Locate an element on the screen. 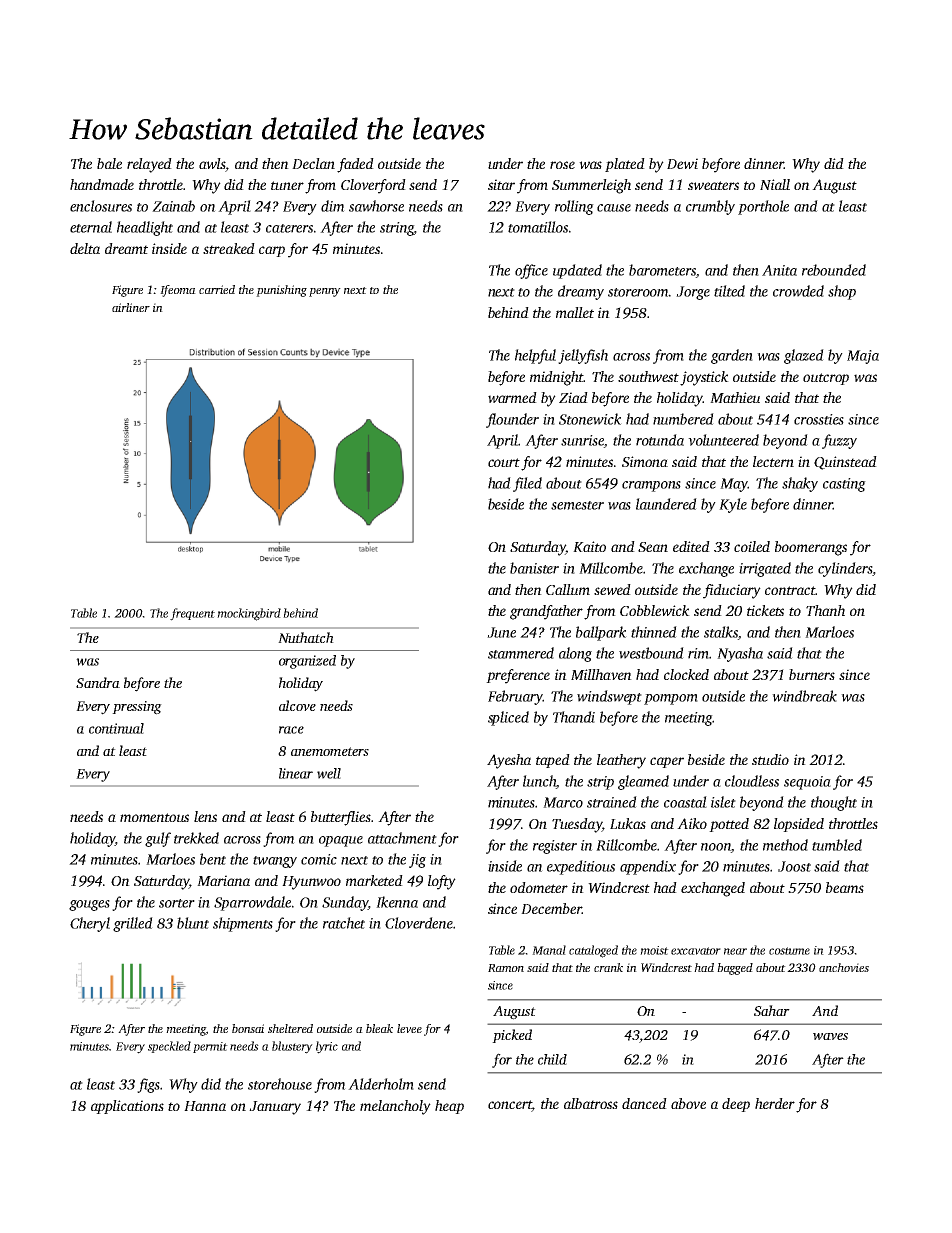  mockingbird is located at coordinates (249, 614).
